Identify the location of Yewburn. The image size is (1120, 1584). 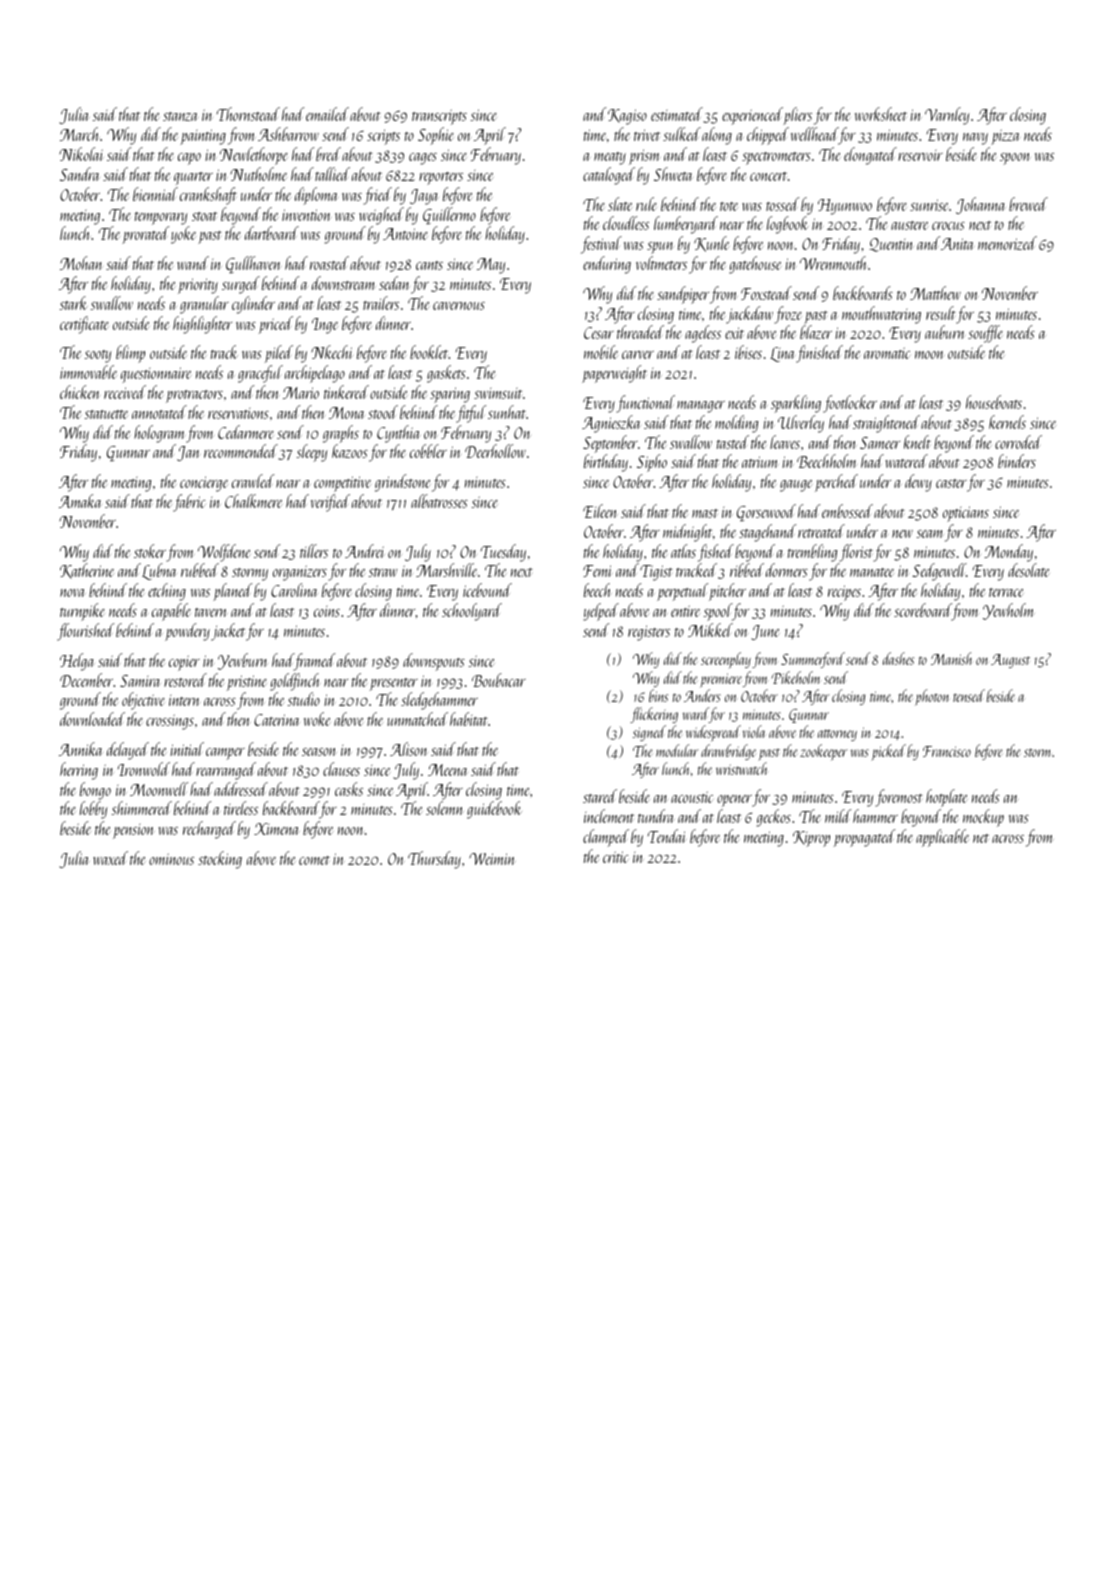
(242, 661).
